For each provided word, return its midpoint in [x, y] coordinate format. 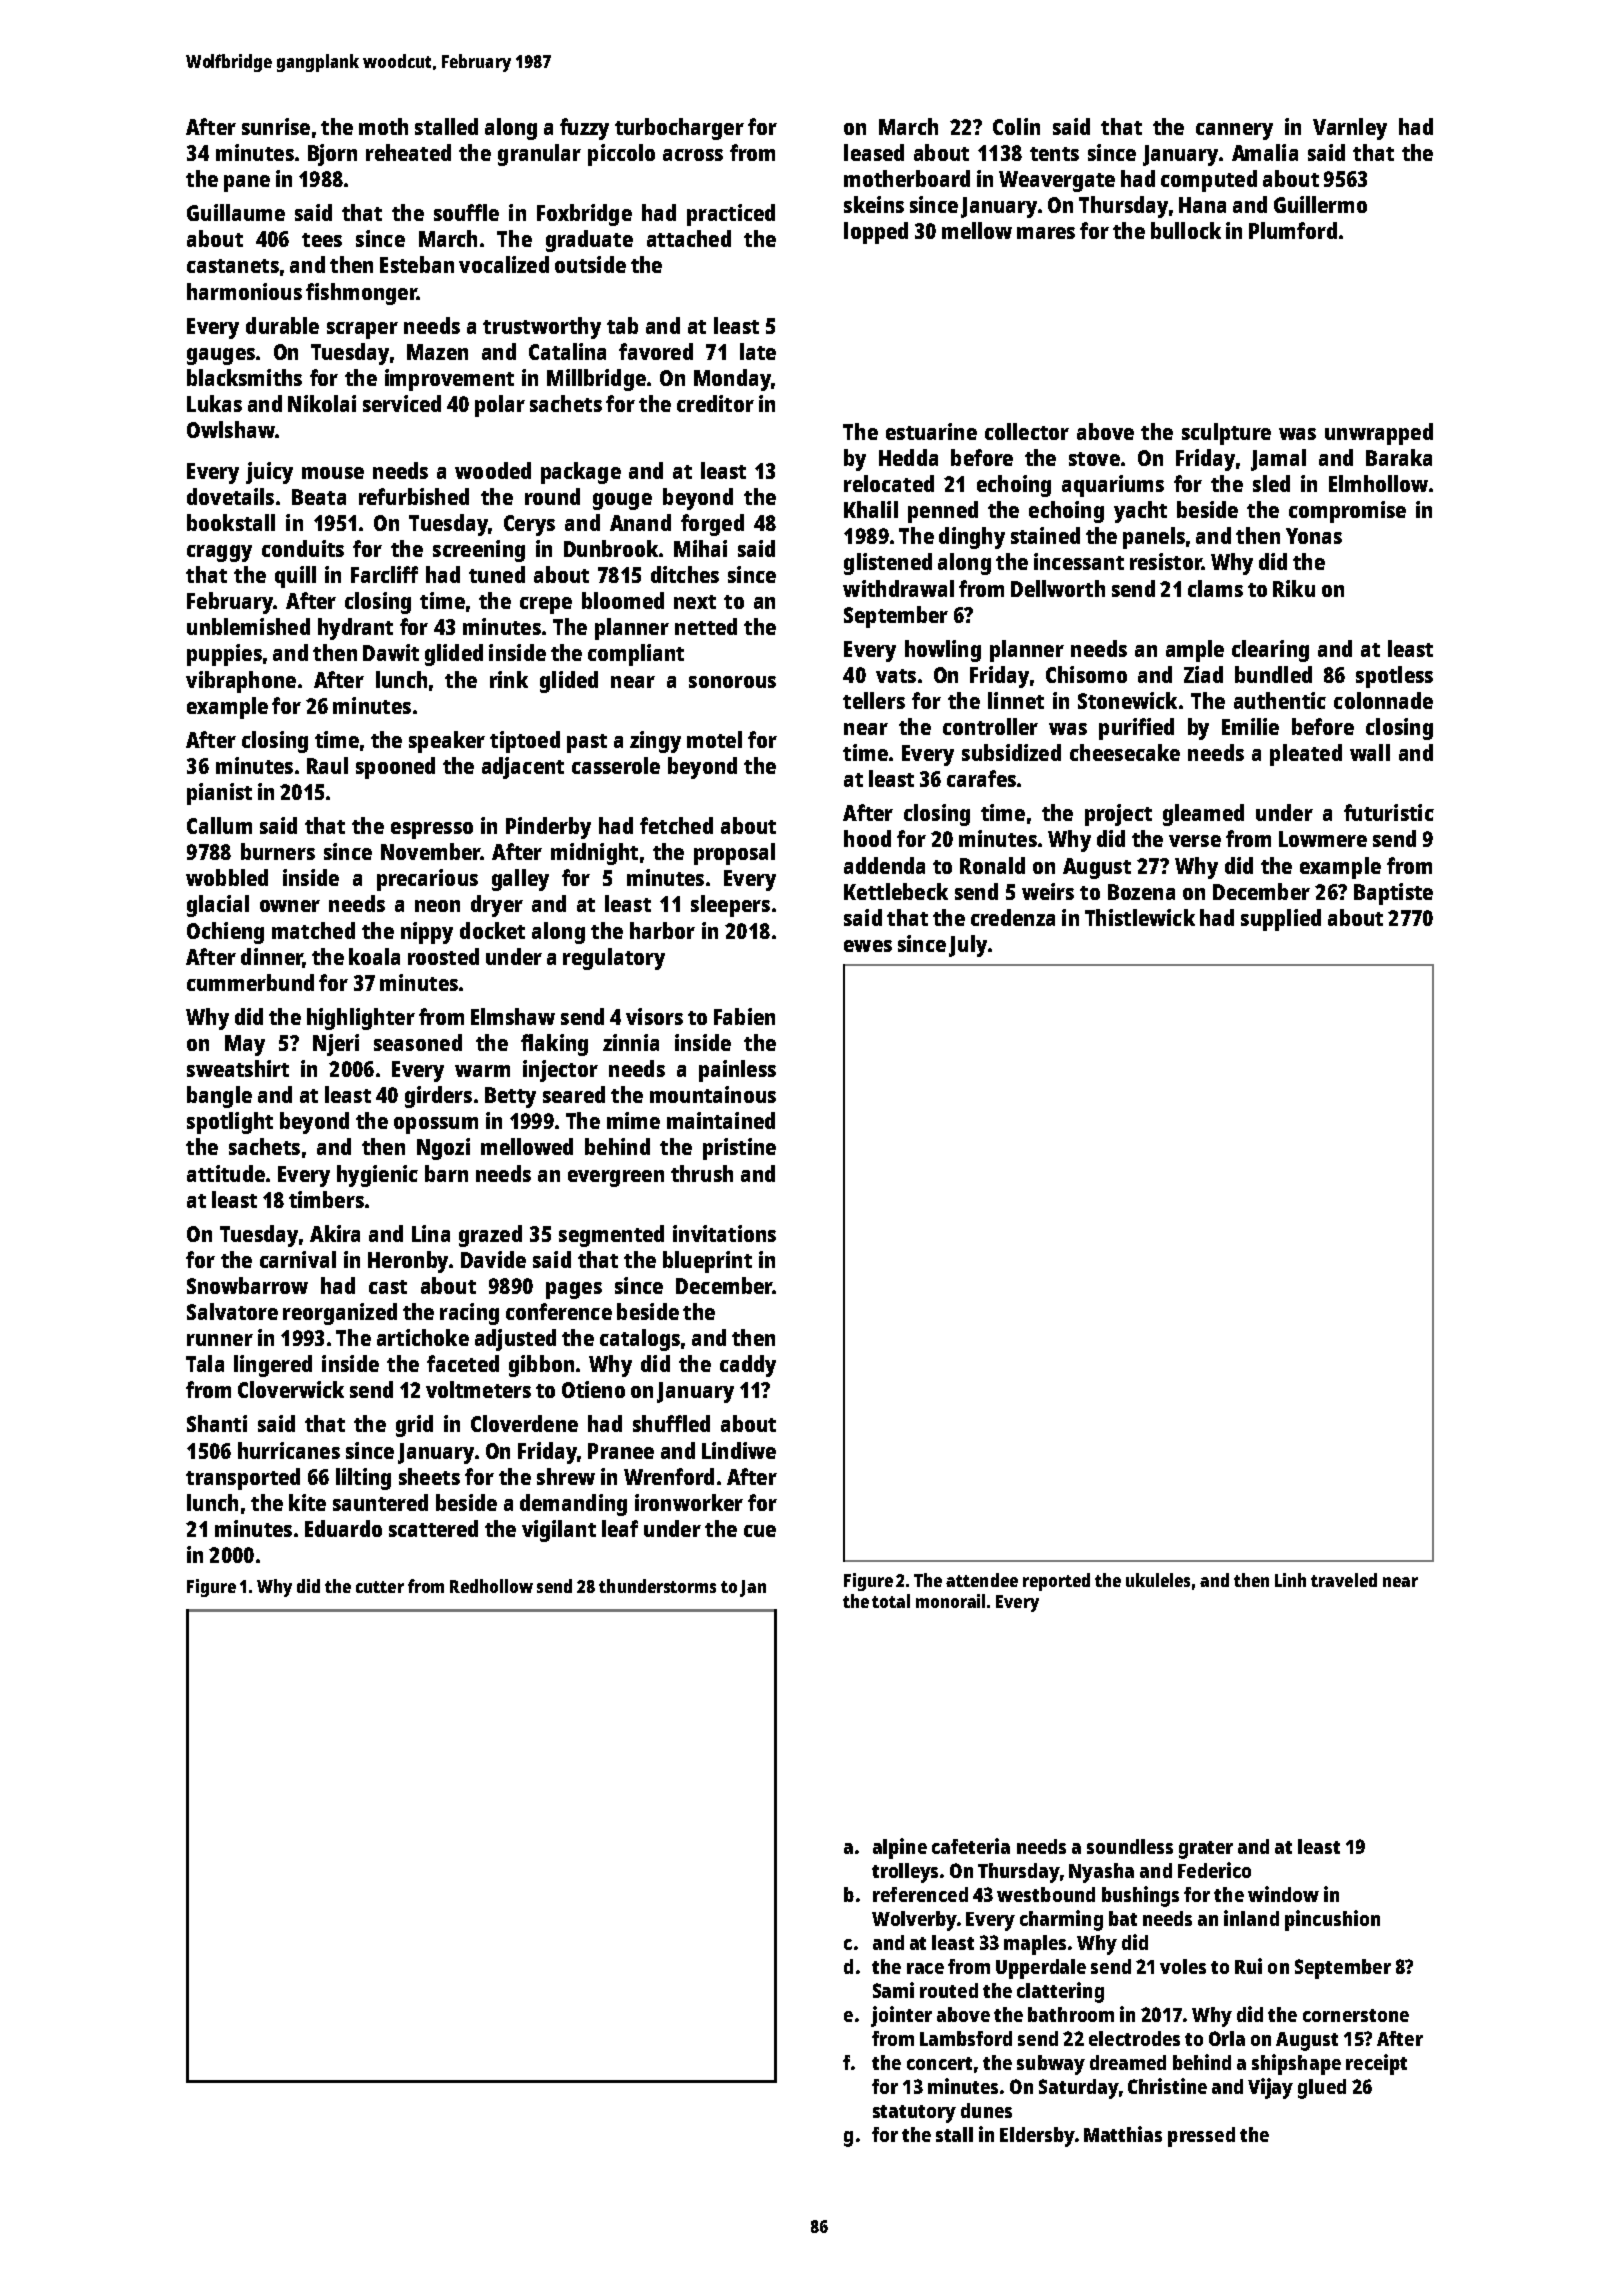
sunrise [276, 126]
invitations [724, 1233]
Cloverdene [524, 1423]
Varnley [1350, 129]
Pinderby [548, 828]
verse [1195, 841]
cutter [380, 1587]
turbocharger [679, 129]
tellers [874, 700]
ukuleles [1158, 1580]
